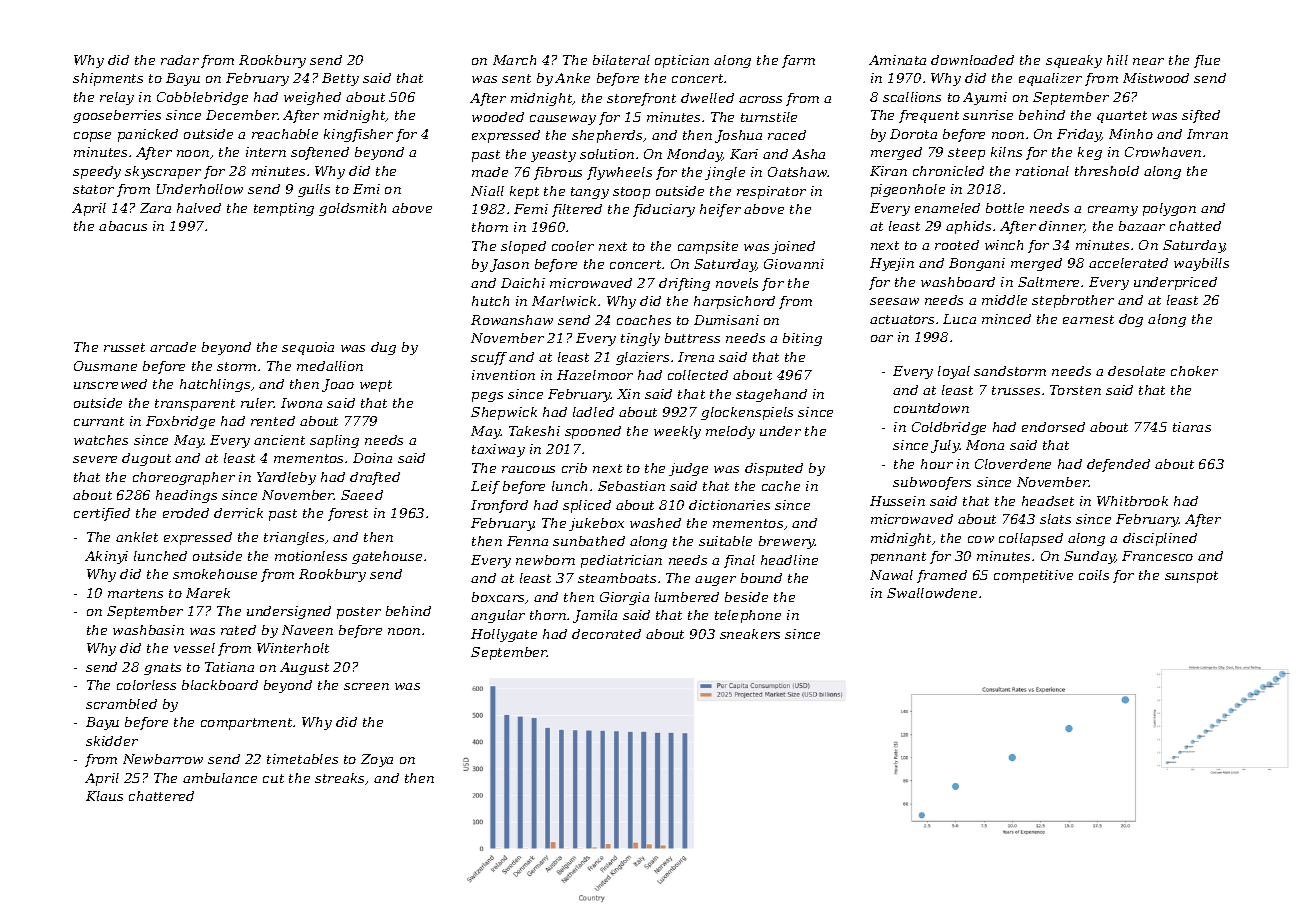 The height and width of the screenshot is (924, 1308). What do you see at coordinates (340, 79) in the screenshot?
I see `Betty` at bounding box center [340, 79].
